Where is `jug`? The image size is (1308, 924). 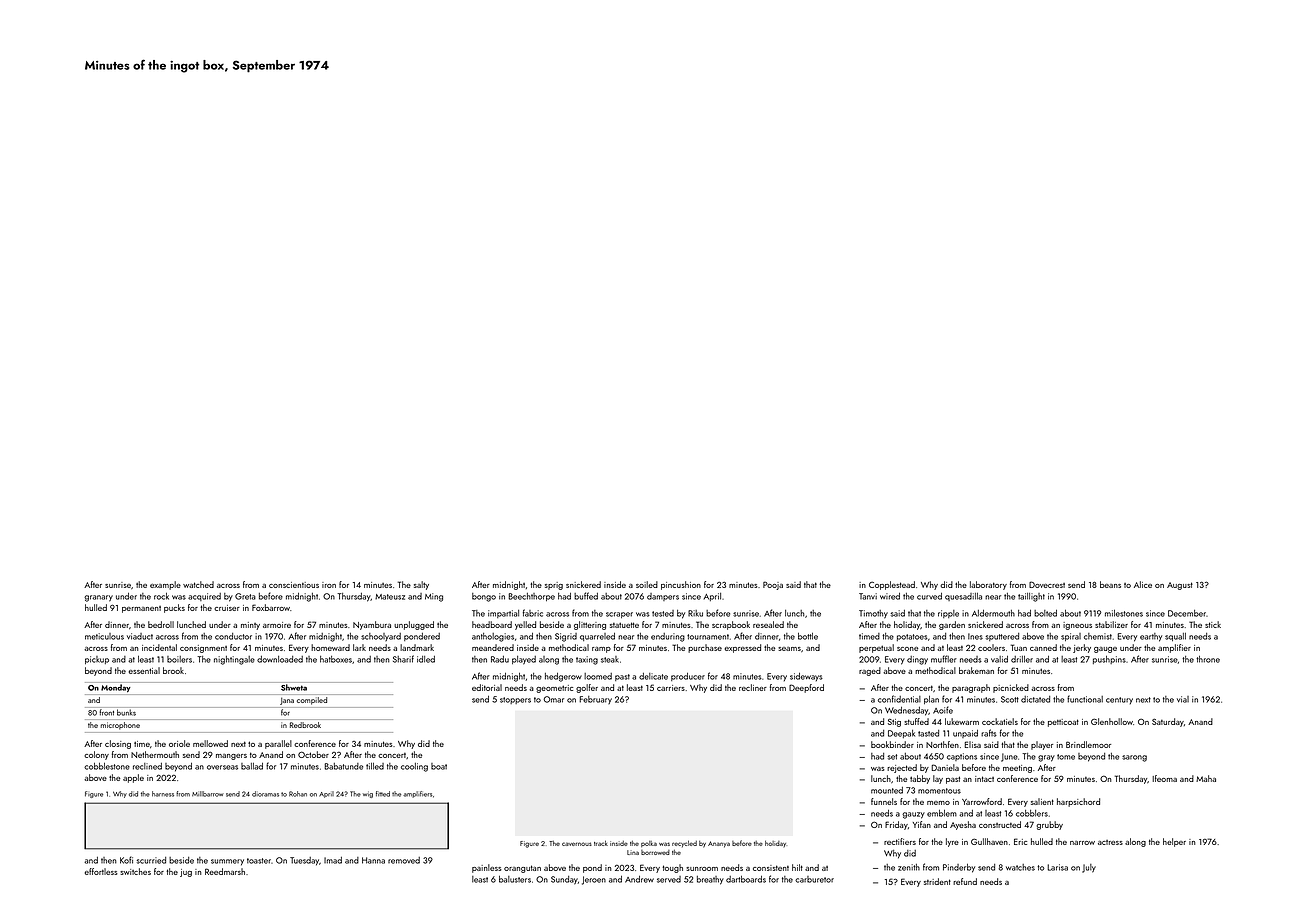 jug is located at coordinates (186, 873).
